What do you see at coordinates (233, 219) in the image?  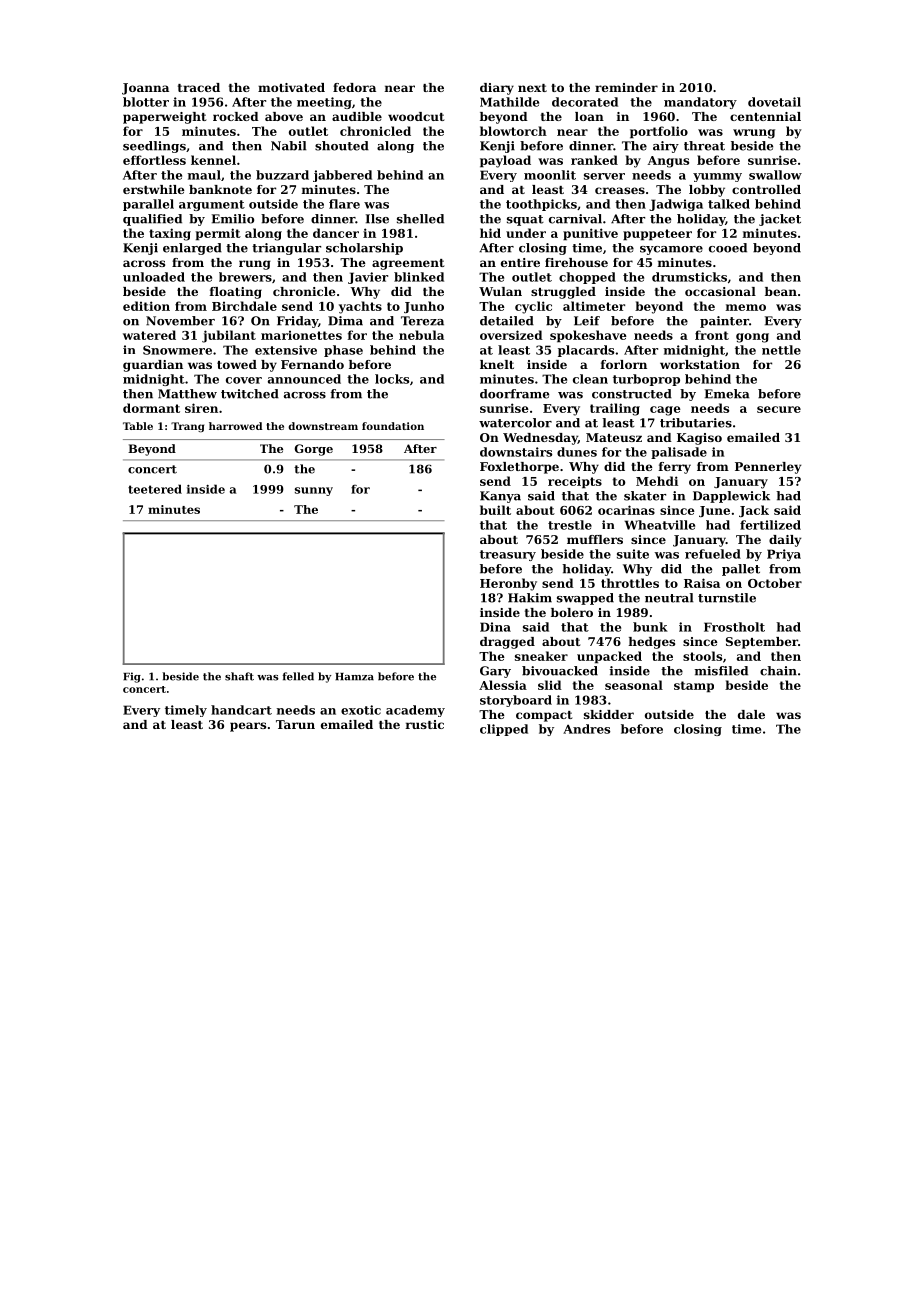 I see `Emilio` at bounding box center [233, 219].
